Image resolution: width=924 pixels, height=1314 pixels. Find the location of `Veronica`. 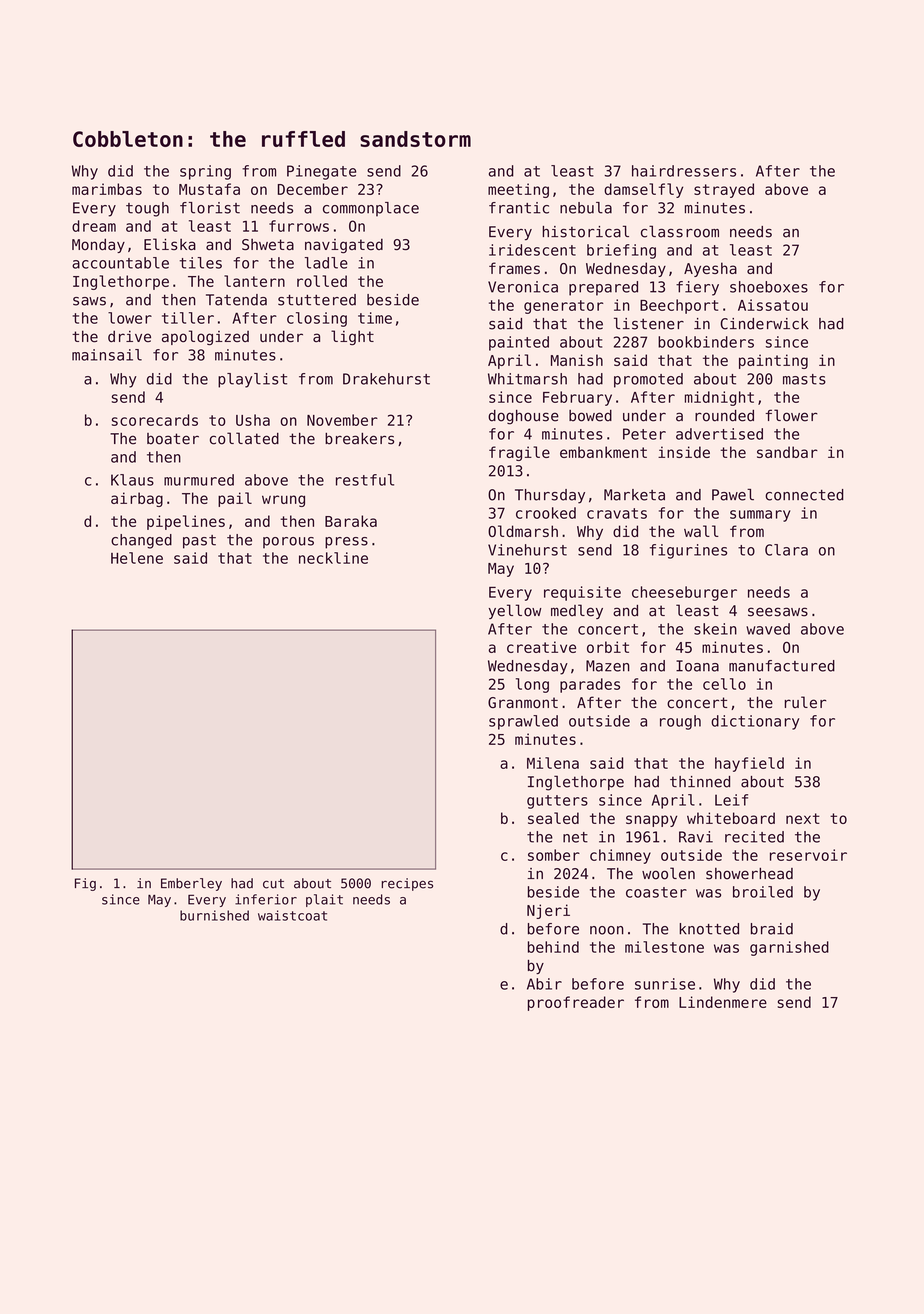

Veronica is located at coordinates (523, 287).
